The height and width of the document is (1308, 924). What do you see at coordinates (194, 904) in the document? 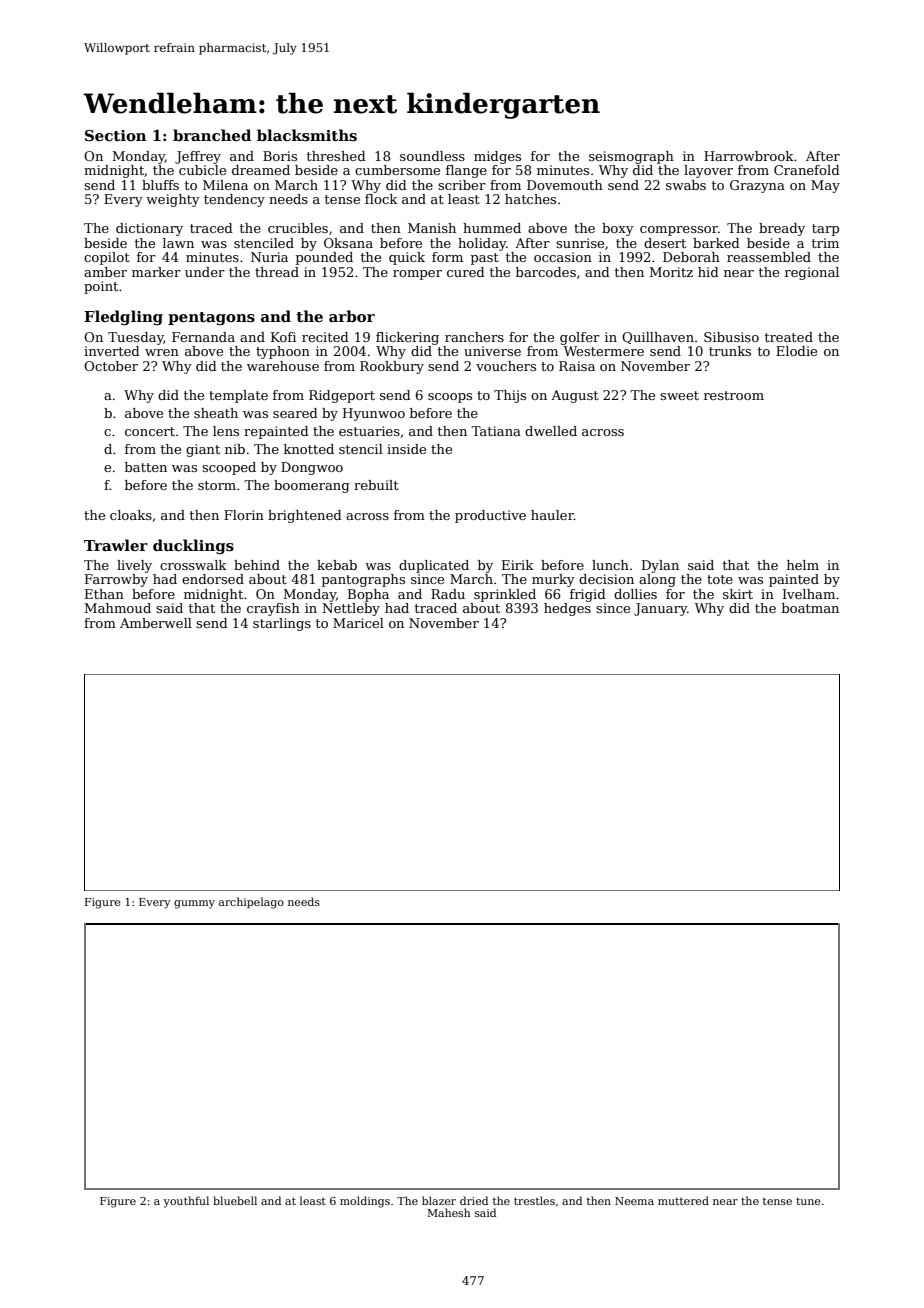
I see `gummy` at bounding box center [194, 904].
